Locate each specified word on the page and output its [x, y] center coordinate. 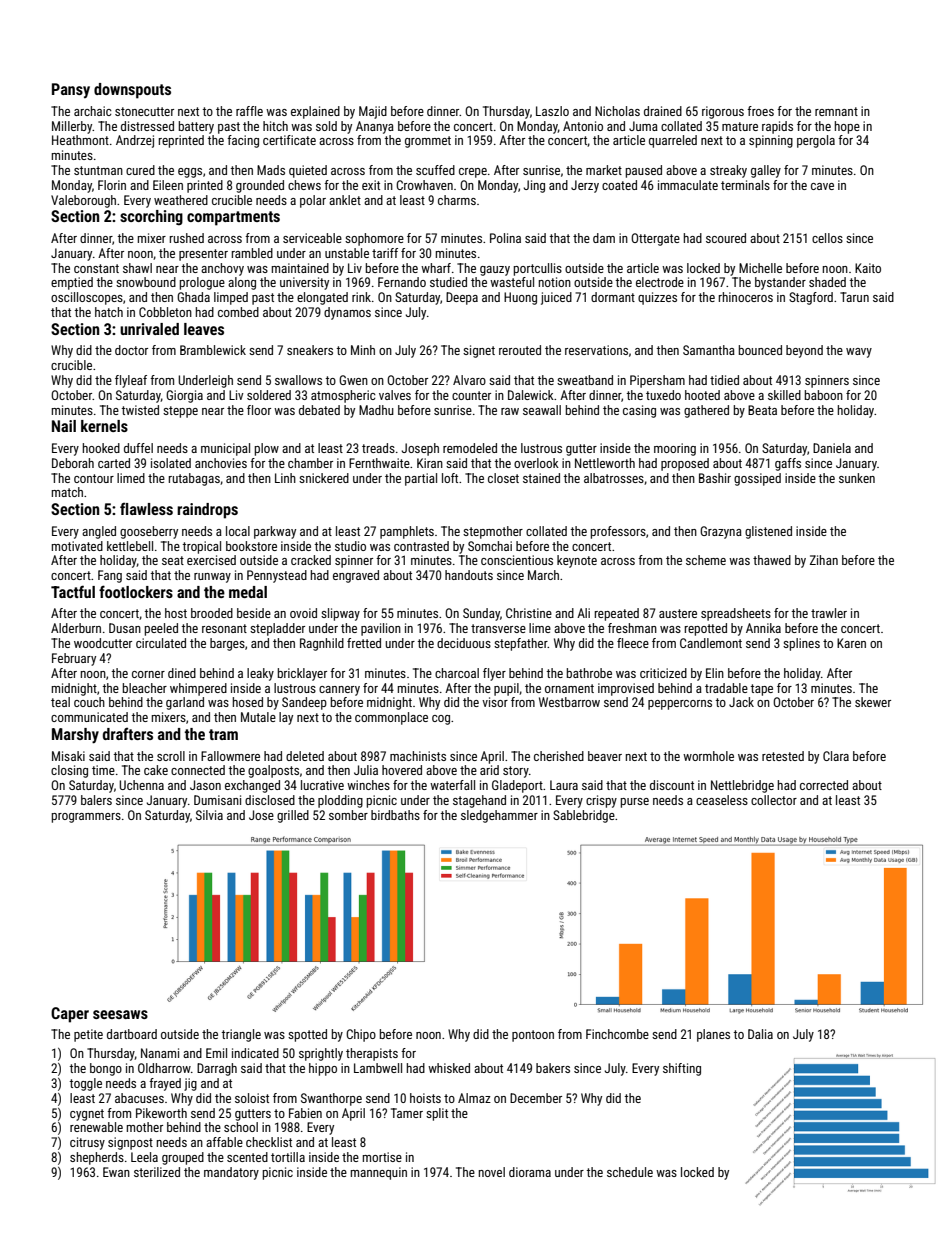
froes [760, 111]
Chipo [361, 1035]
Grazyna [721, 532]
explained [315, 112]
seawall [542, 410]
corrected [824, 785]
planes [713, 1035]
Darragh [217, 1069]
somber [348, 815]
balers [96, 800]
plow [267, 449]
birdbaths [395, 815]
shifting [682, 1069]
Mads [271, 170]
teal [60, 702]
